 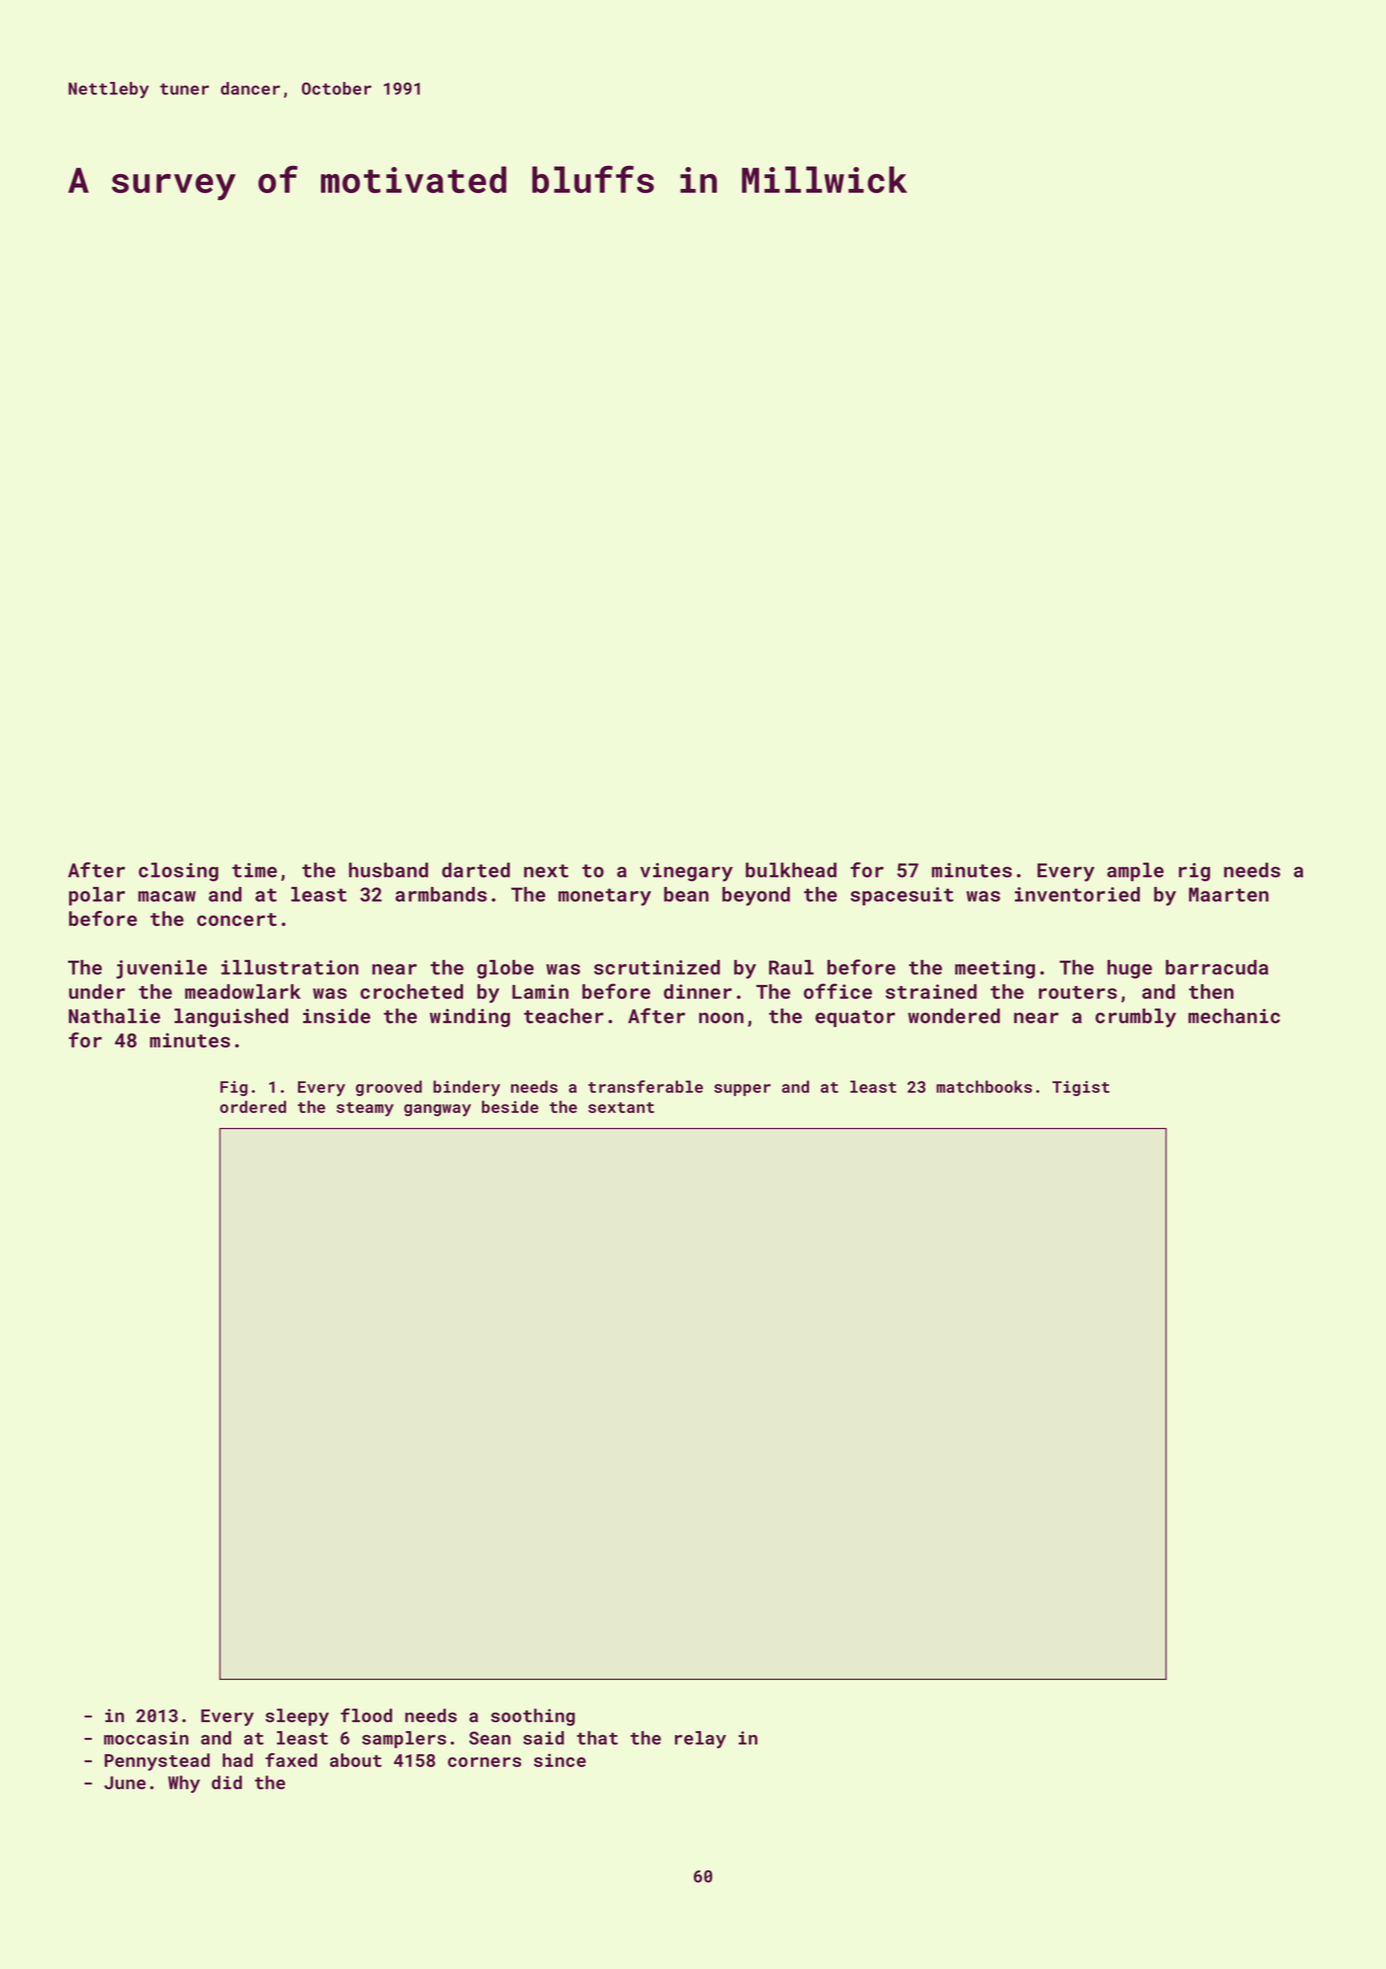 I want to click on supper, so click(x=742, y=1090).
